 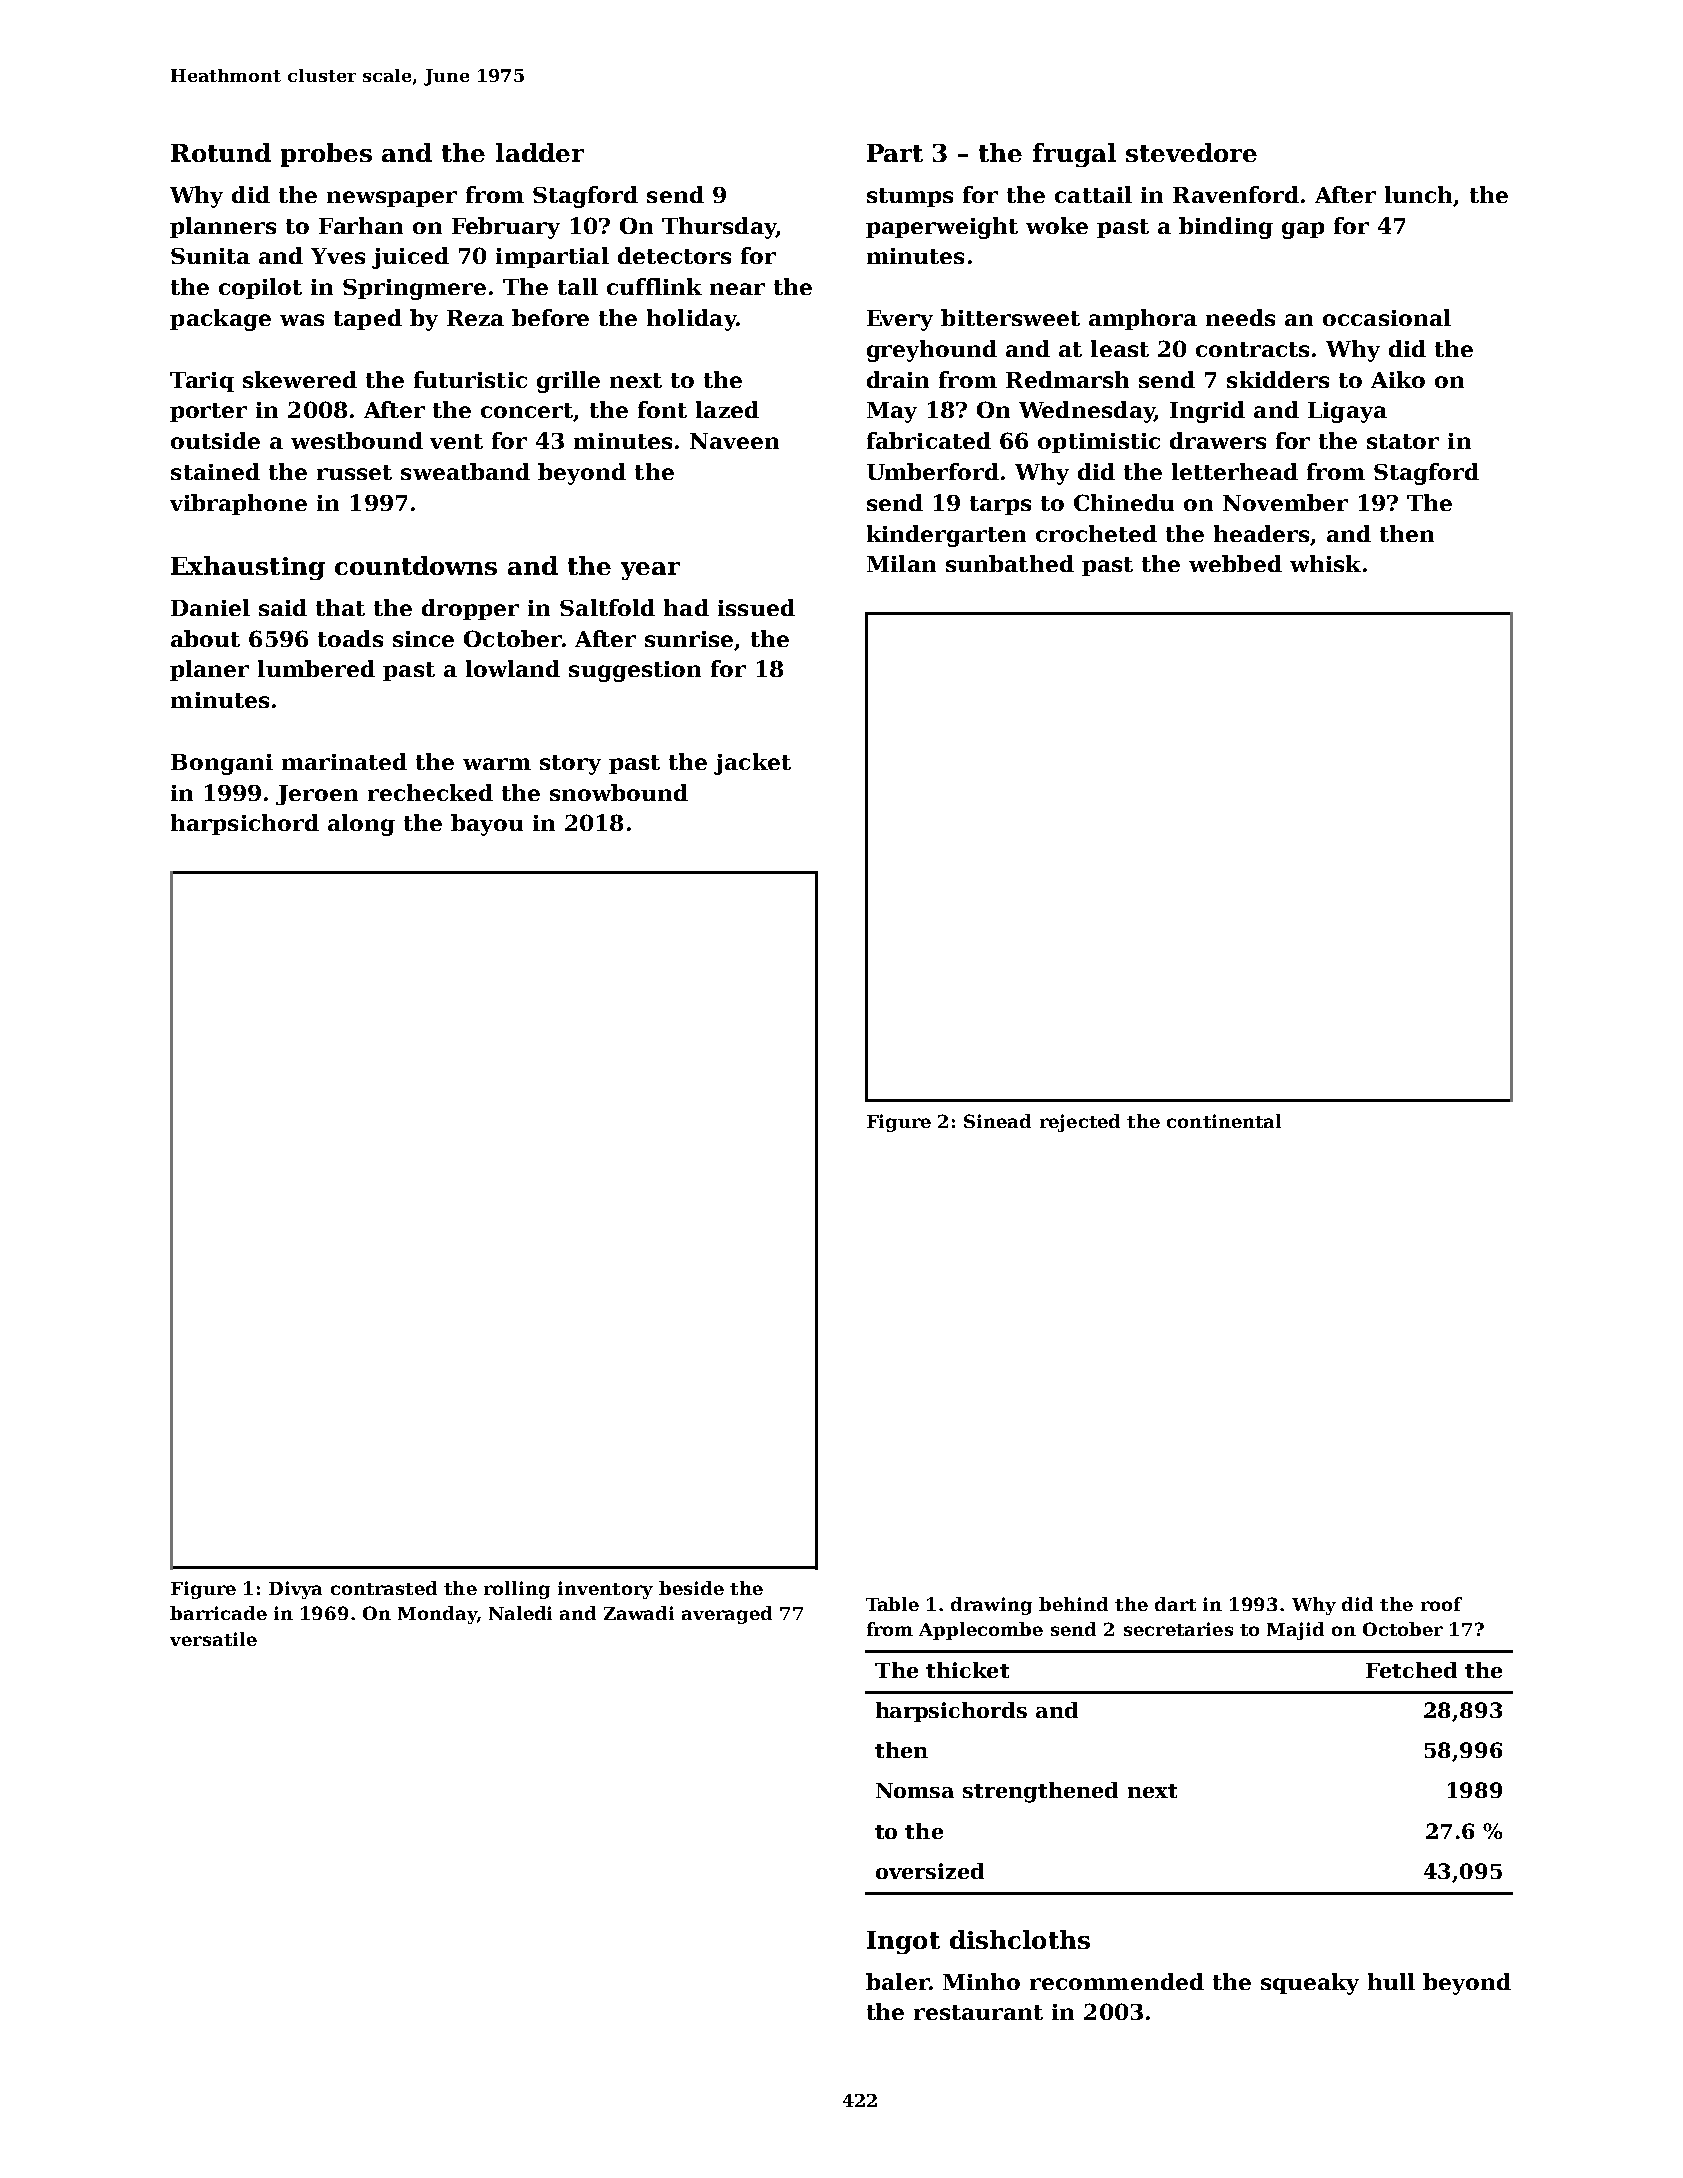 What do you see at coordinates (1080, 1123) in the screenshot?
I see `rejected` at bounding box center [1080, 1123].
